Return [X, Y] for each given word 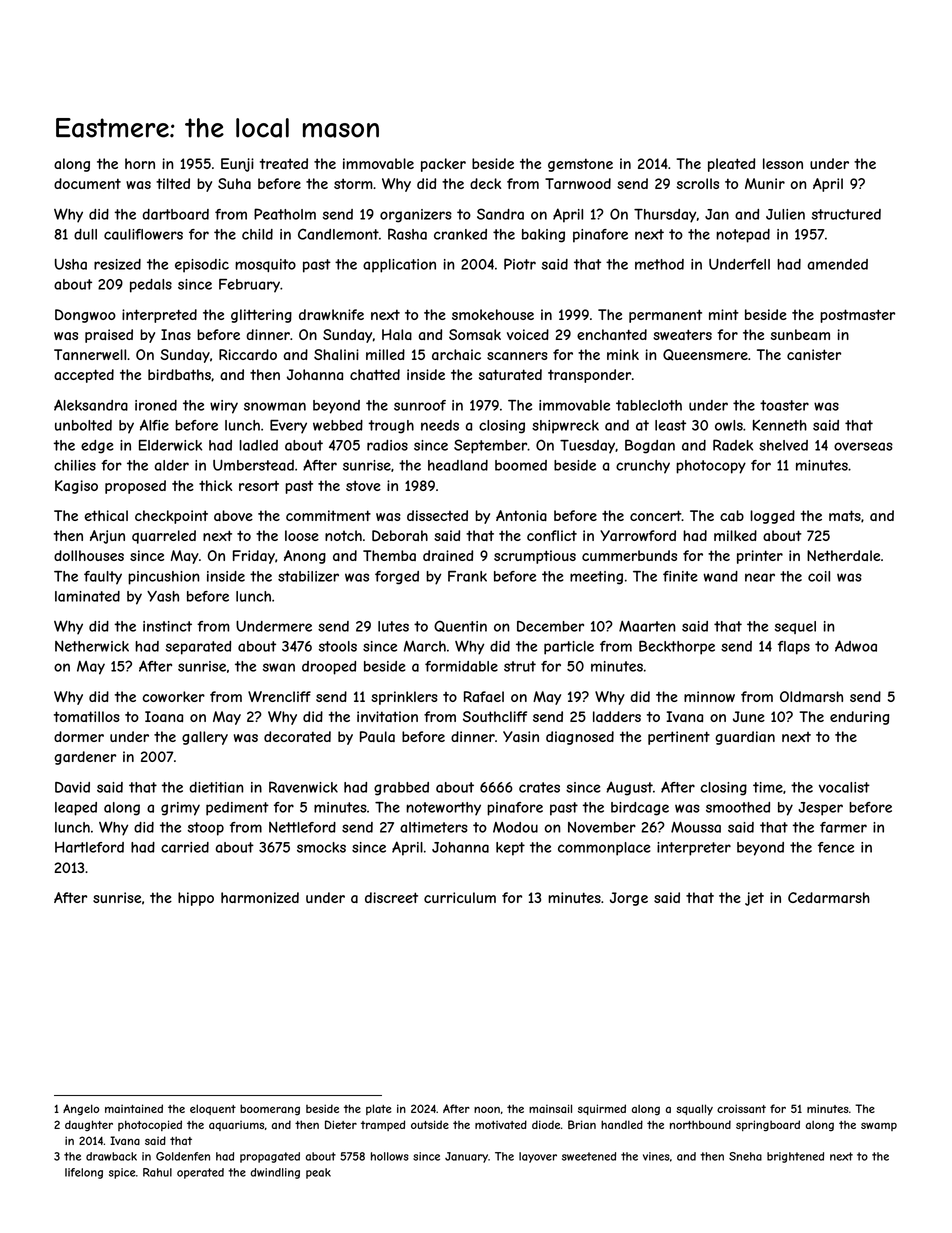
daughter [89, 1125]
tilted [173, 183]
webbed [338, 425]
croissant [741, 1108]
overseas [863, 446]
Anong [305, 557]
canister [814, 354]
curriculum [460, 897]
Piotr [520, 264]
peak [318, 1173]
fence [836, 847]
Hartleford [89, 847]
